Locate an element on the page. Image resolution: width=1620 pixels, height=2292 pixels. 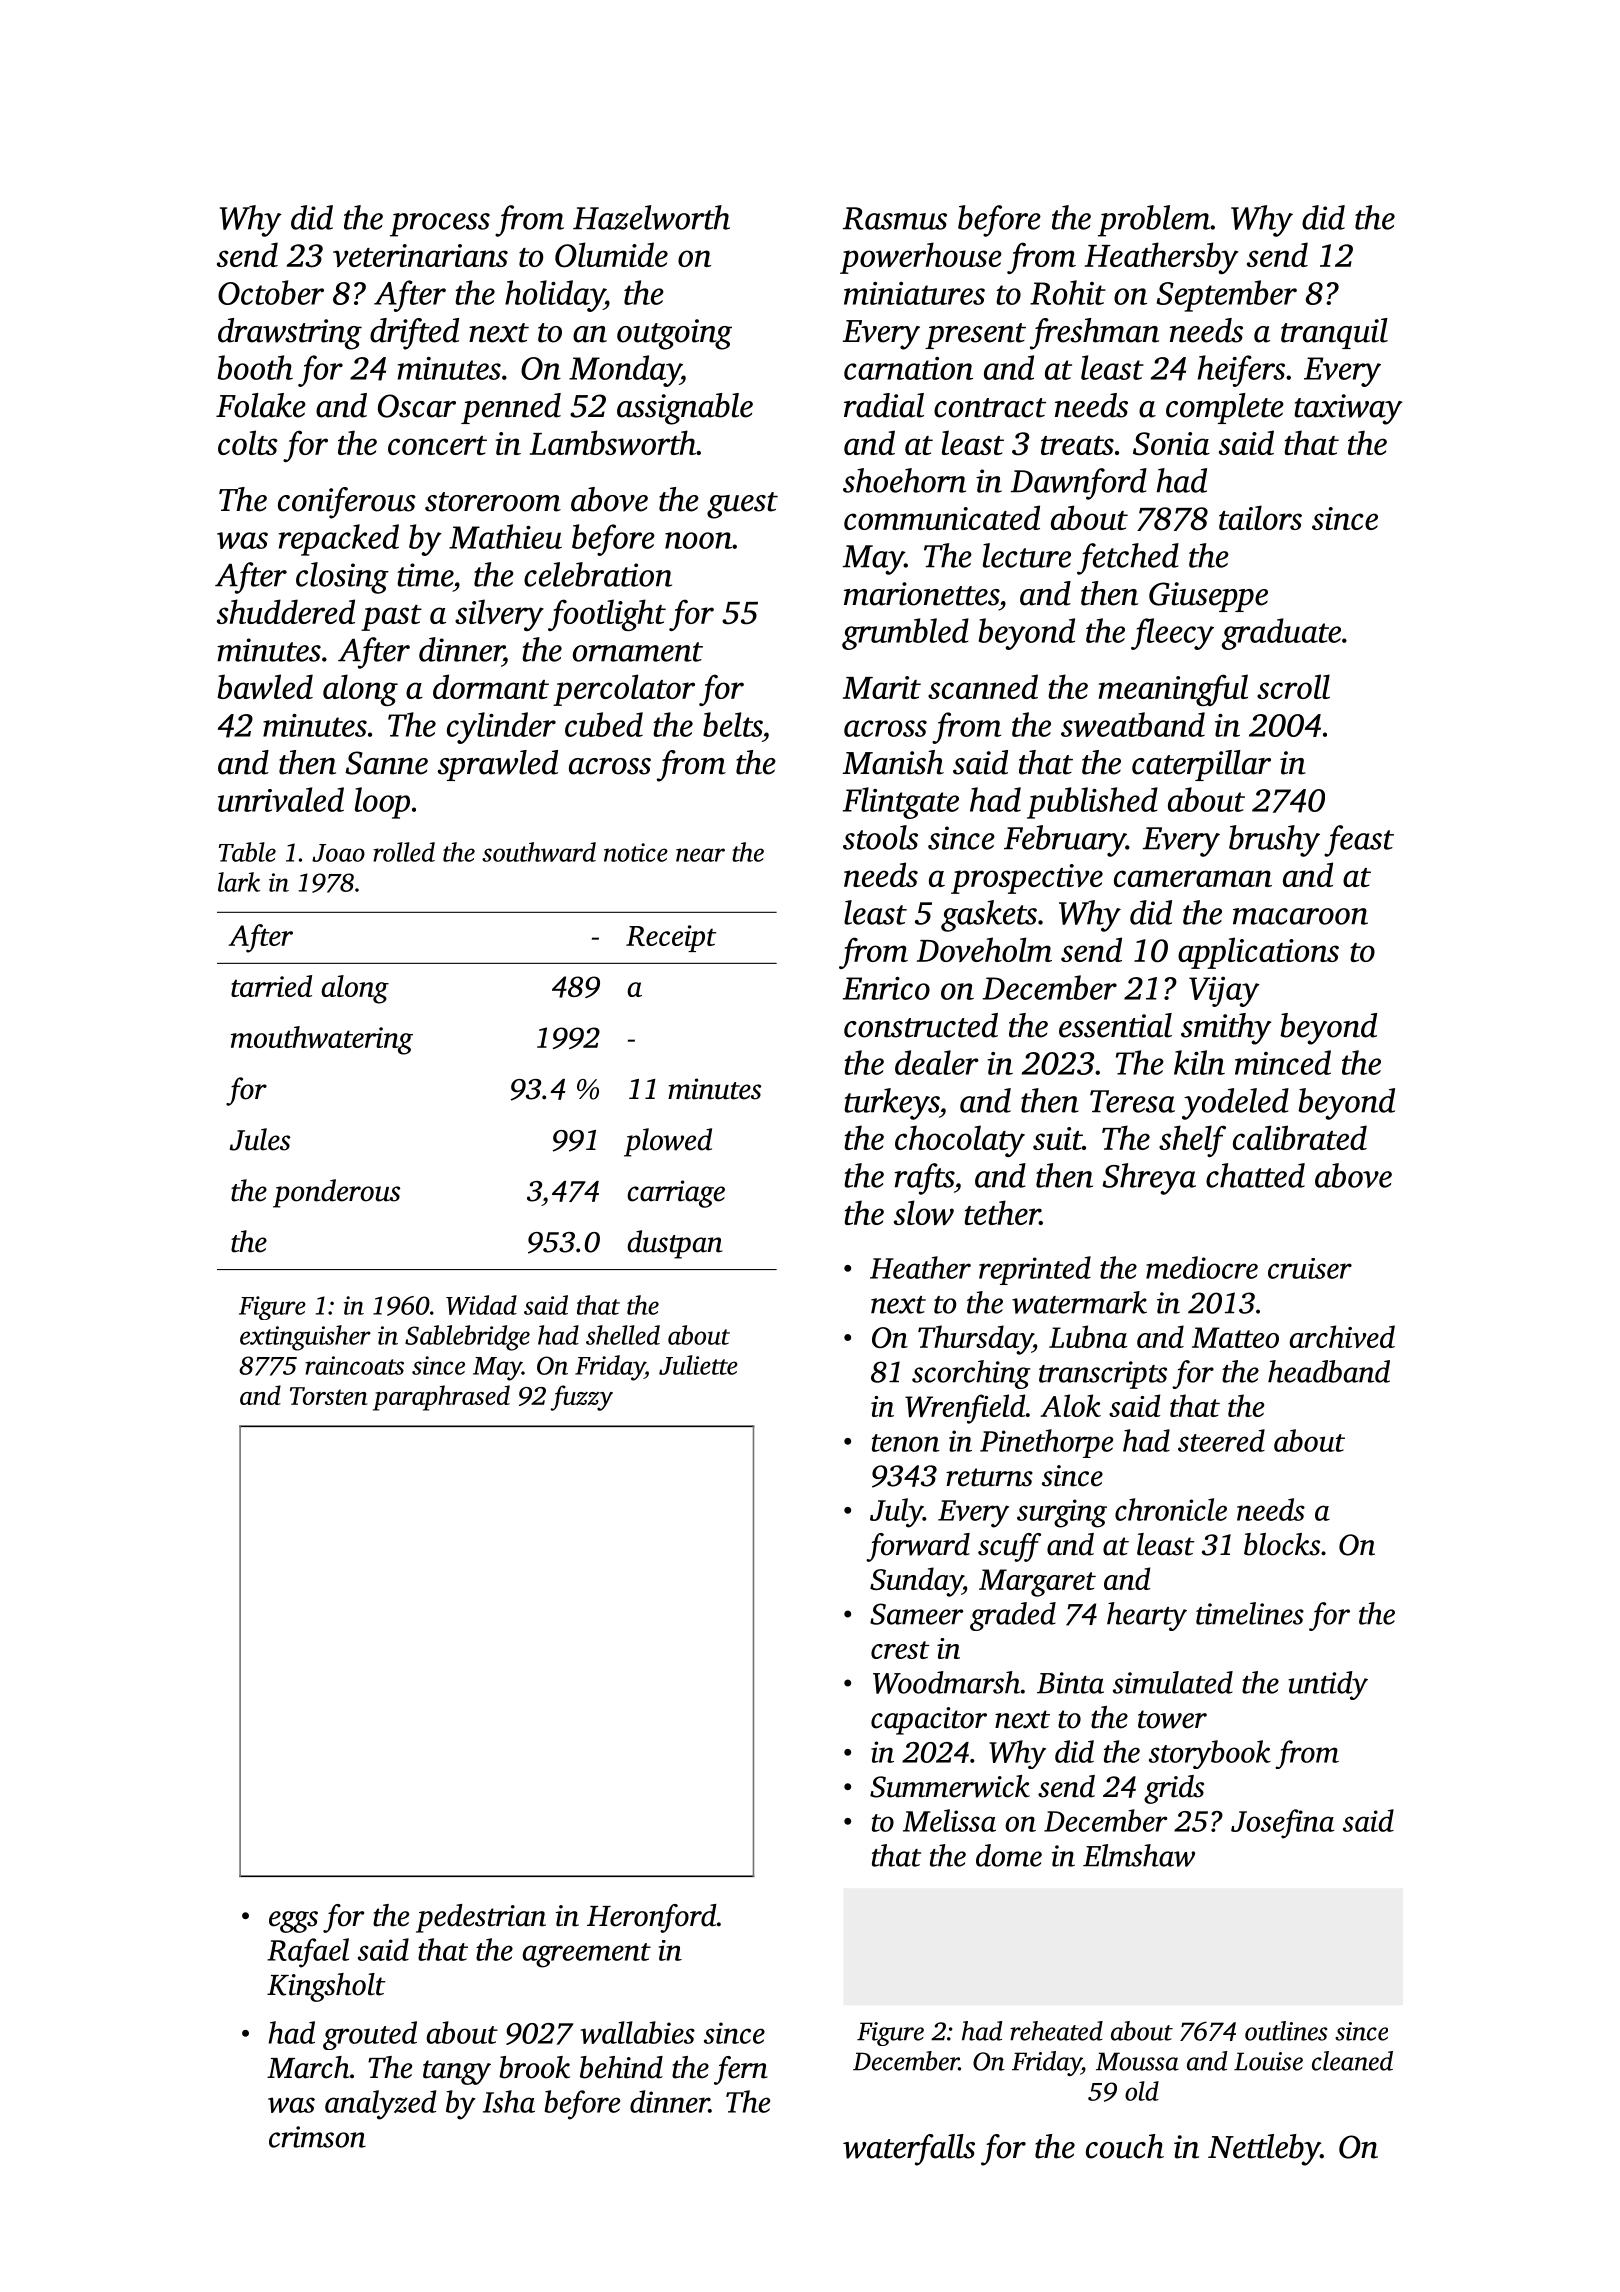
Kingsholt is located at coordinates (326, 1987).
